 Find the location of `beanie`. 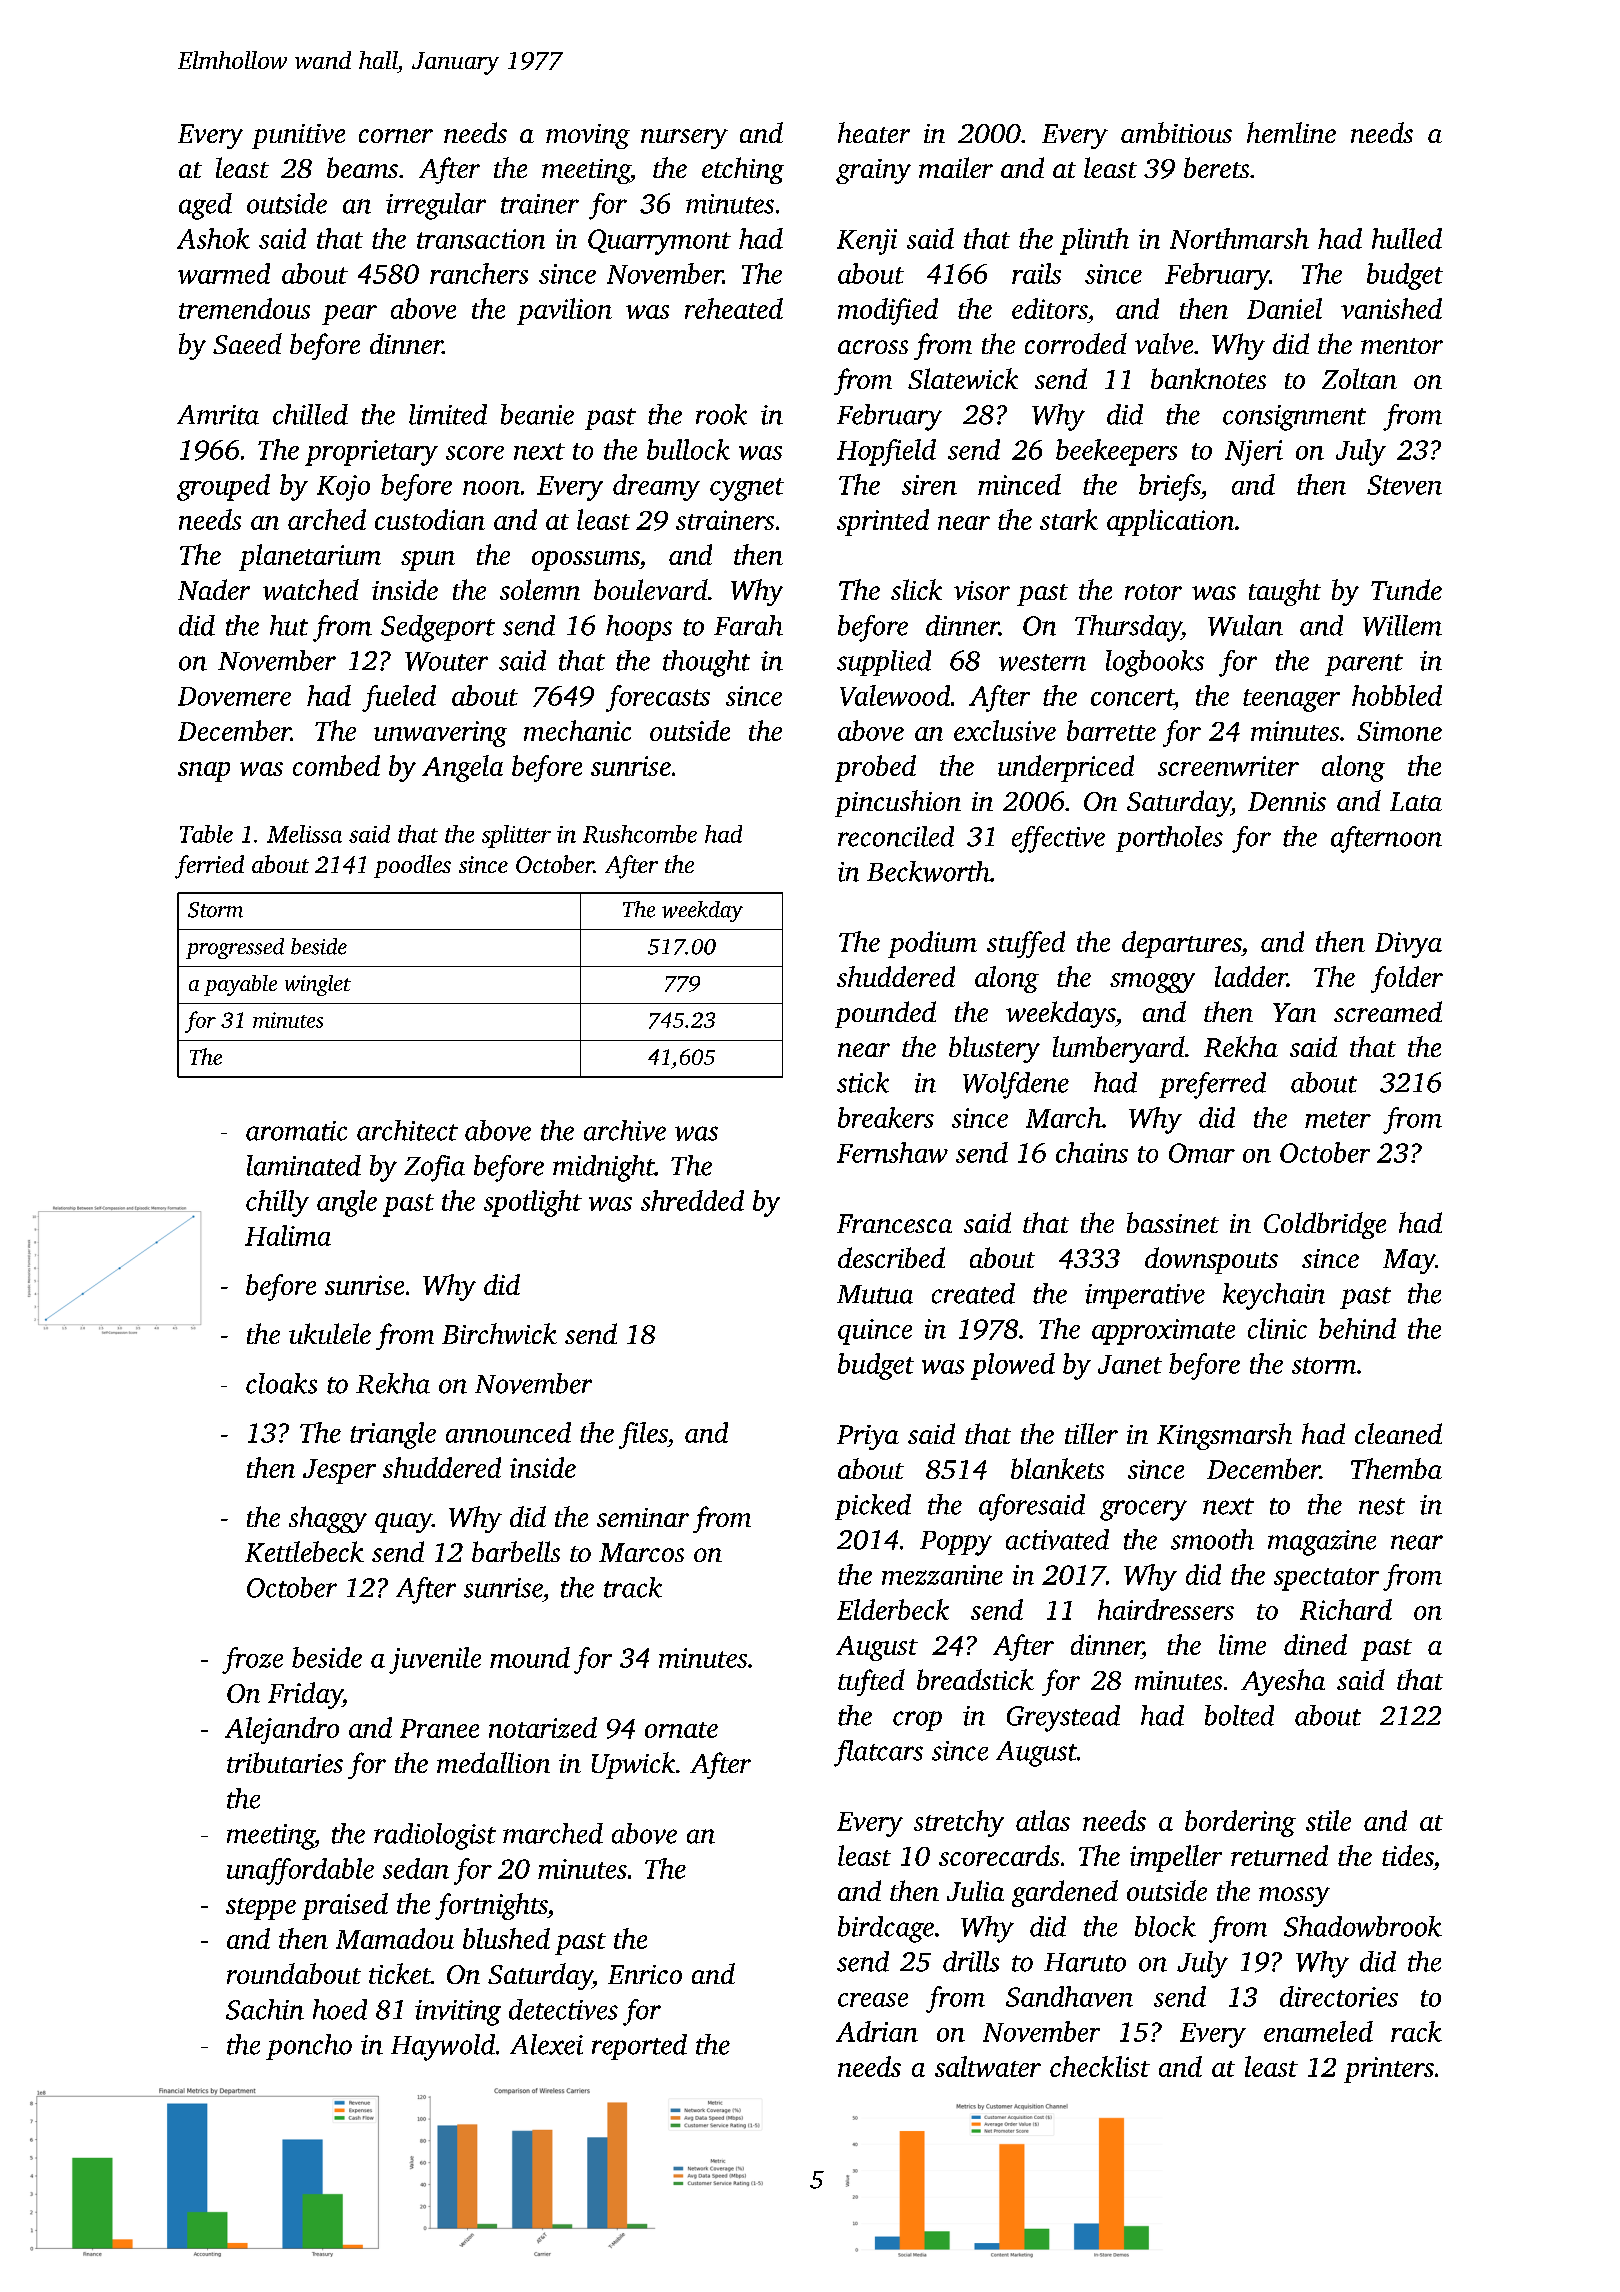

beanie is located at coordinates (537, 414).
